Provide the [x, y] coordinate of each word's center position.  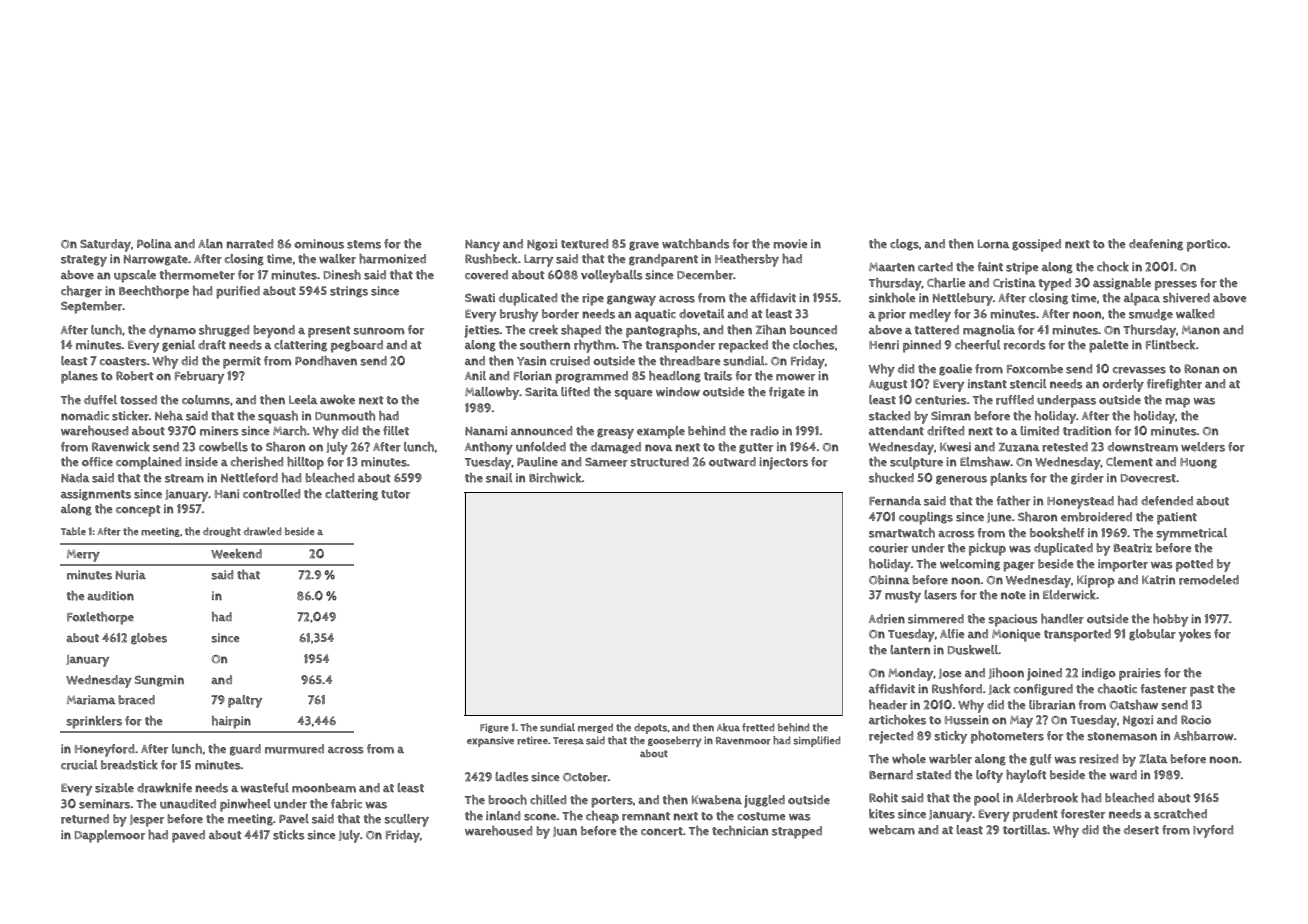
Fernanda [895, 501]
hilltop [305, 463]
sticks [289, 835]
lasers [940, 595]
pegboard [357, 346]
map [1177, 403]
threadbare [690, 361]
